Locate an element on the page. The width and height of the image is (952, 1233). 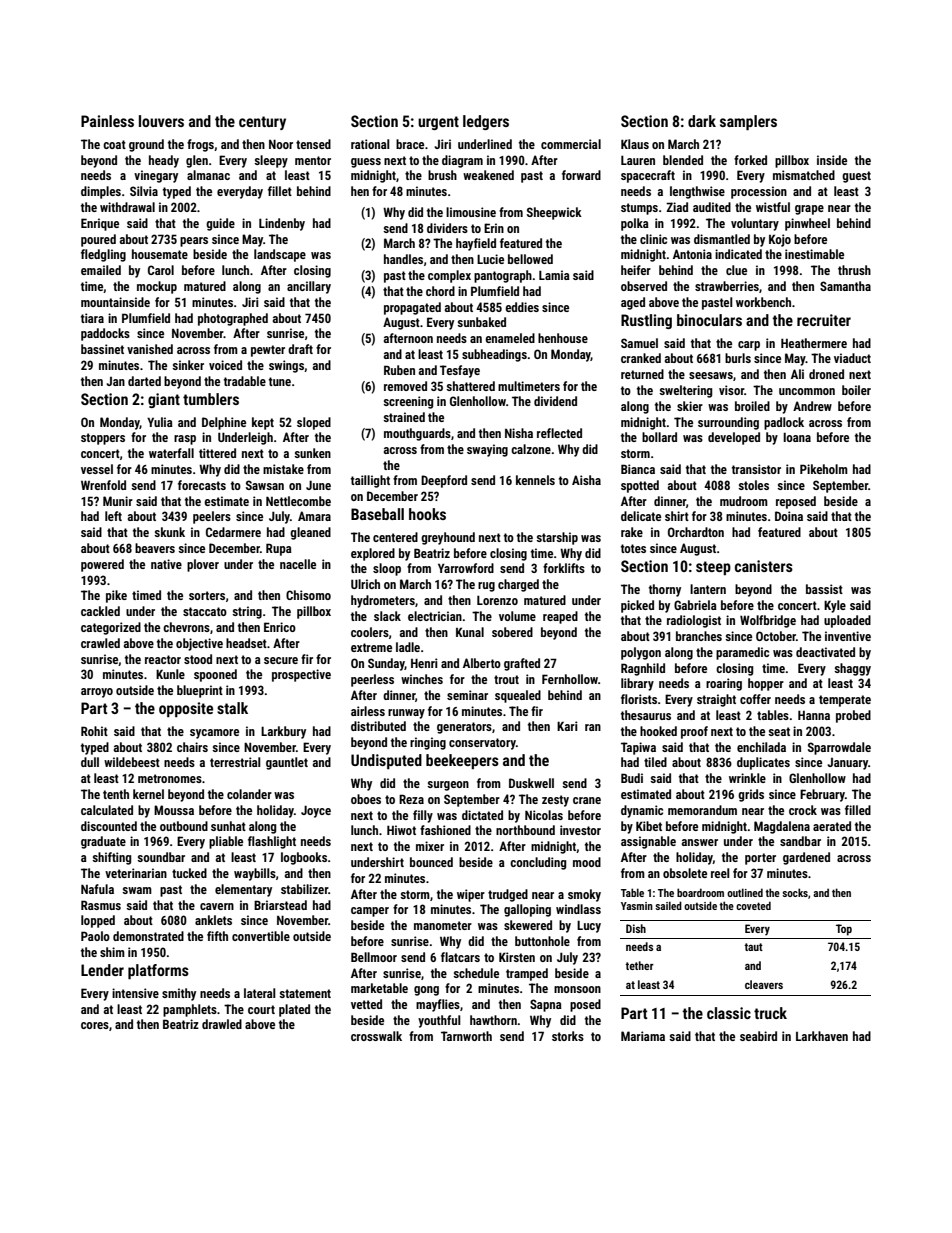
voiced is located at coordinates (225, 365).
